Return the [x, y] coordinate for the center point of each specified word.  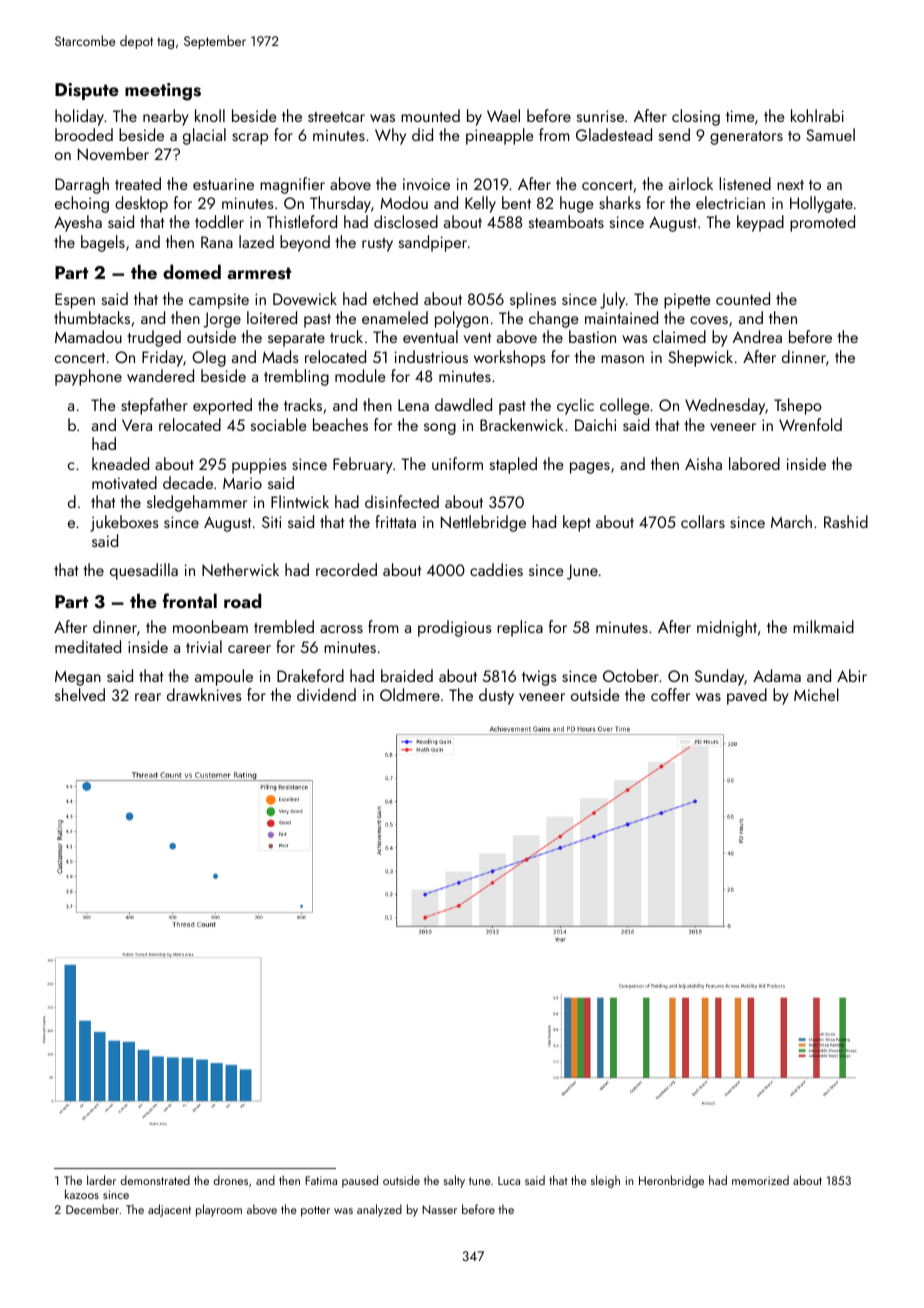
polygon [461, 319]
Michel [816, 694]
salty [454, 1181]
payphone [88, 377]
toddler [219, 221]
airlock [691, 183]
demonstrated [155, 1180]
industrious [431, 356]
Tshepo [798, 406]
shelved [80, 694]
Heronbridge [671, 1181]
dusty [496, 696]
